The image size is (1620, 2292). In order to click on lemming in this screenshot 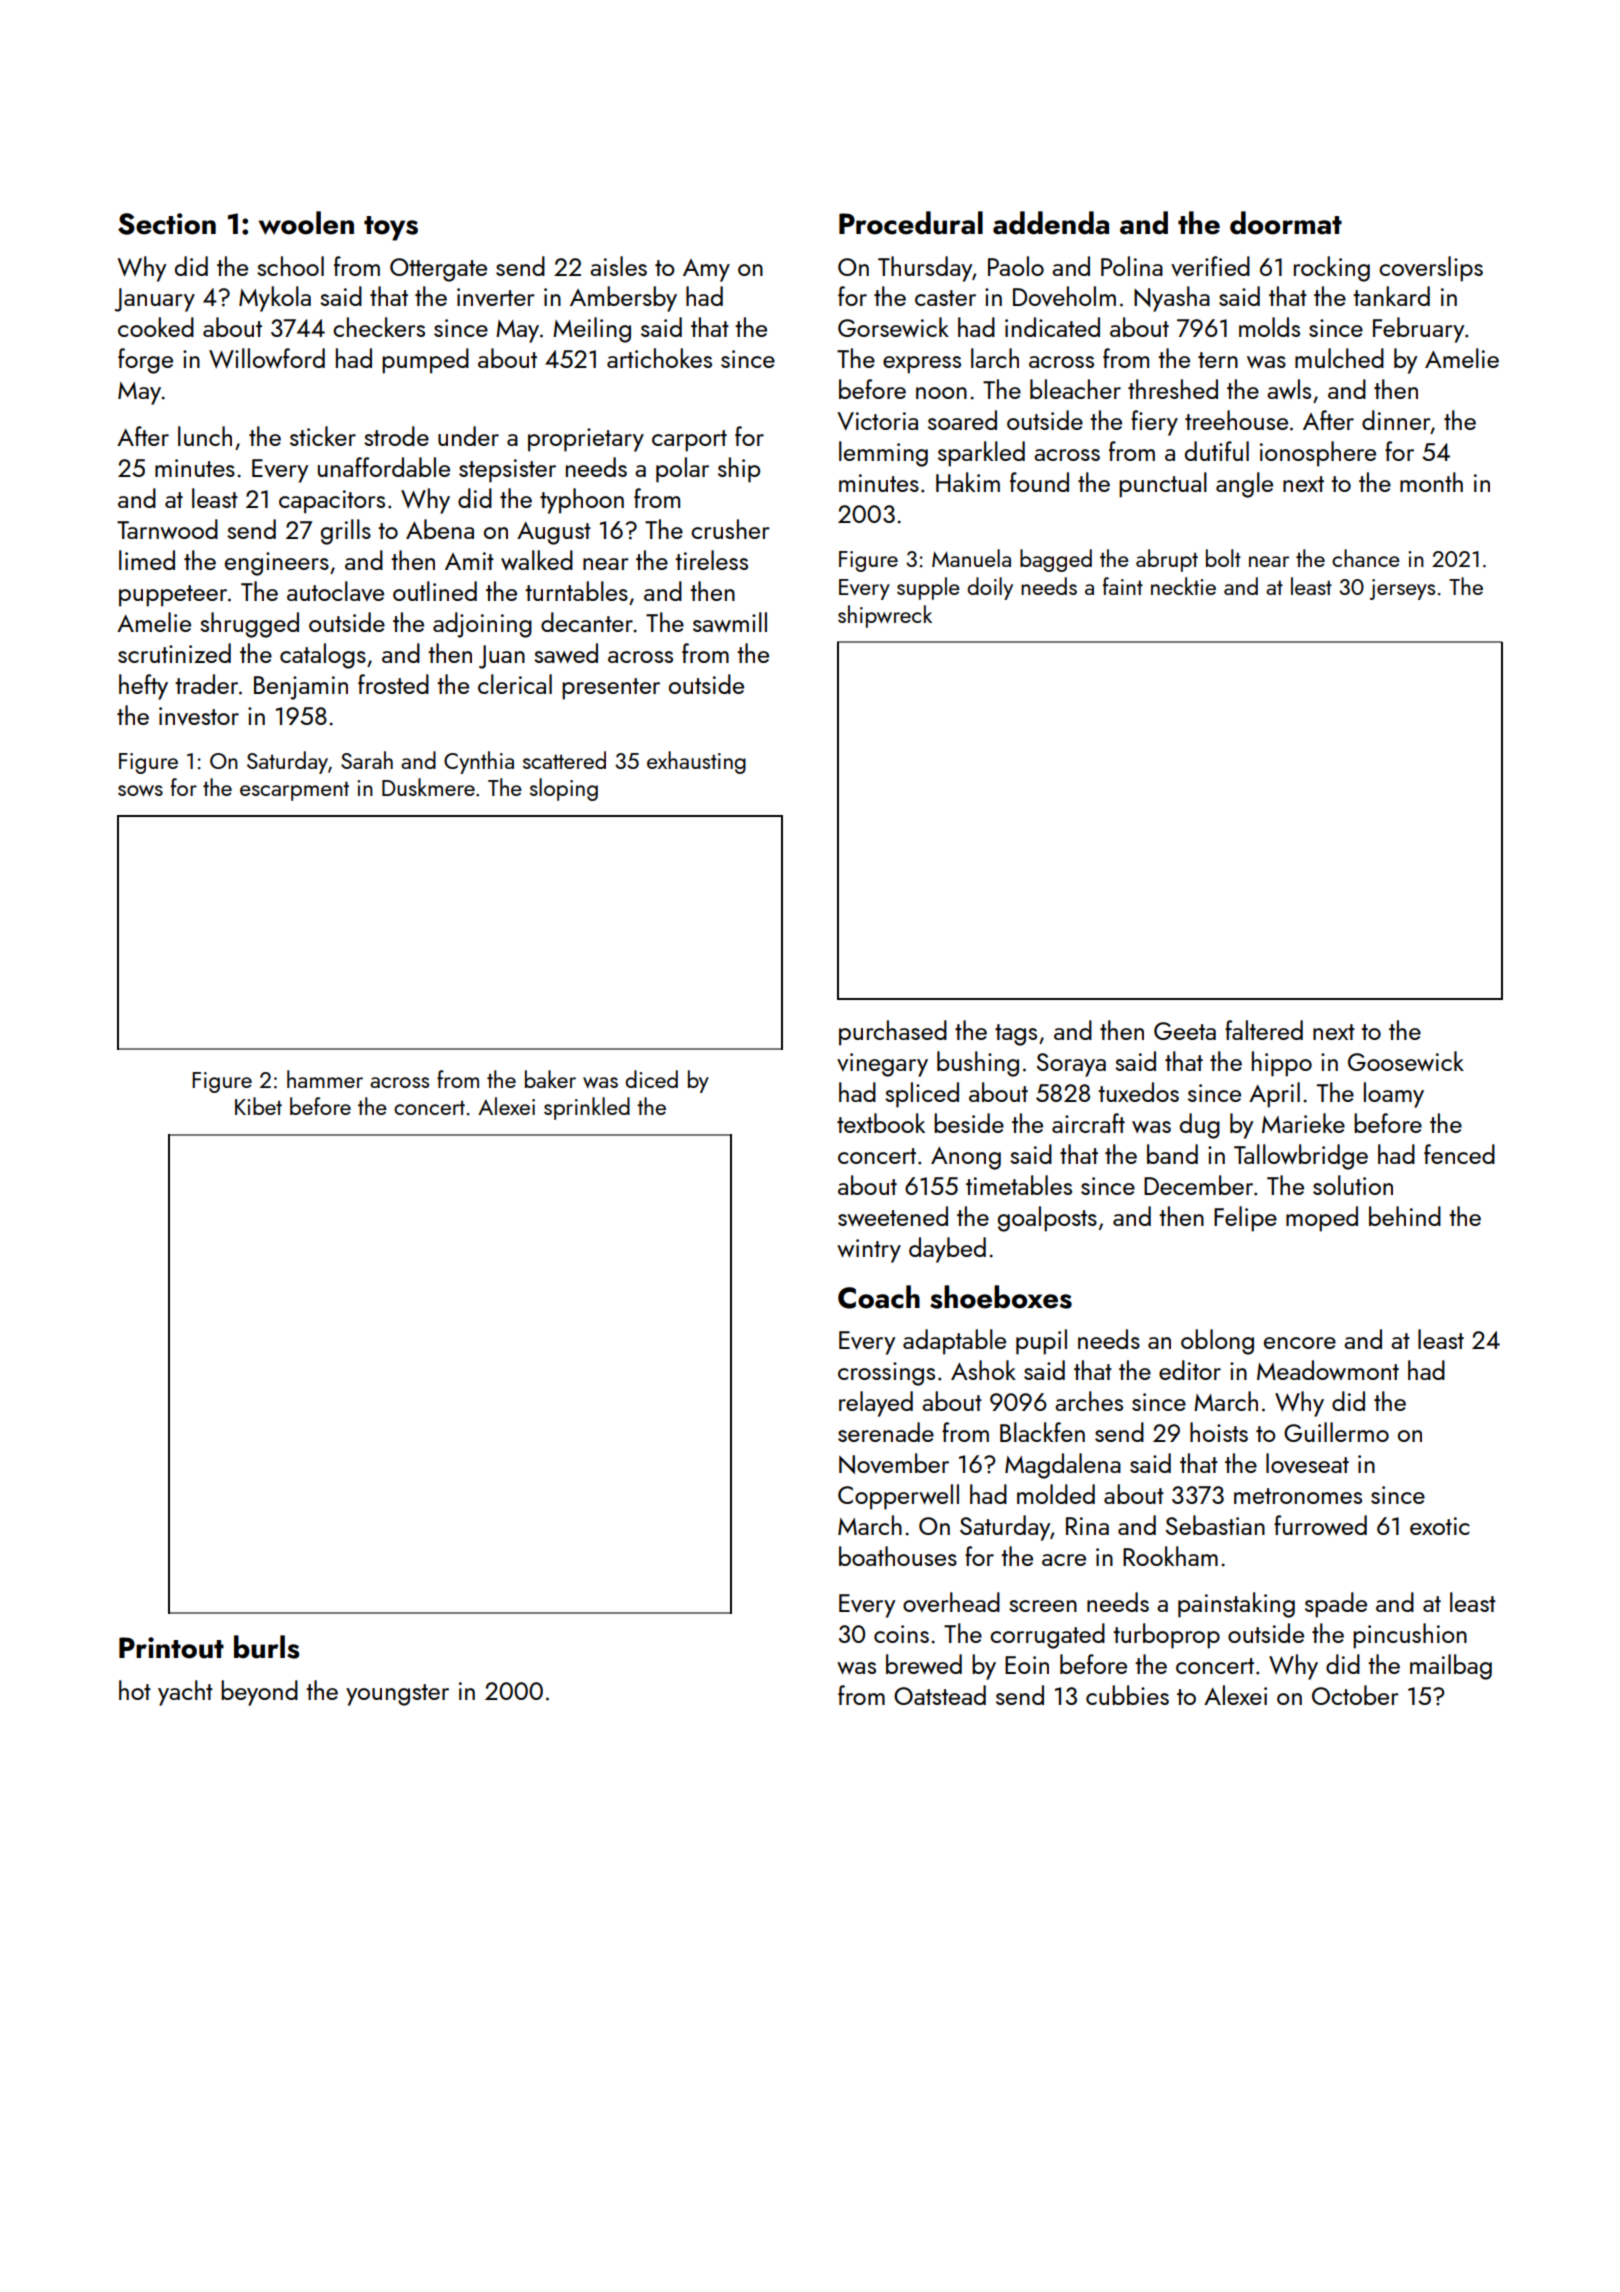, I will do `click(883, 454)`.
